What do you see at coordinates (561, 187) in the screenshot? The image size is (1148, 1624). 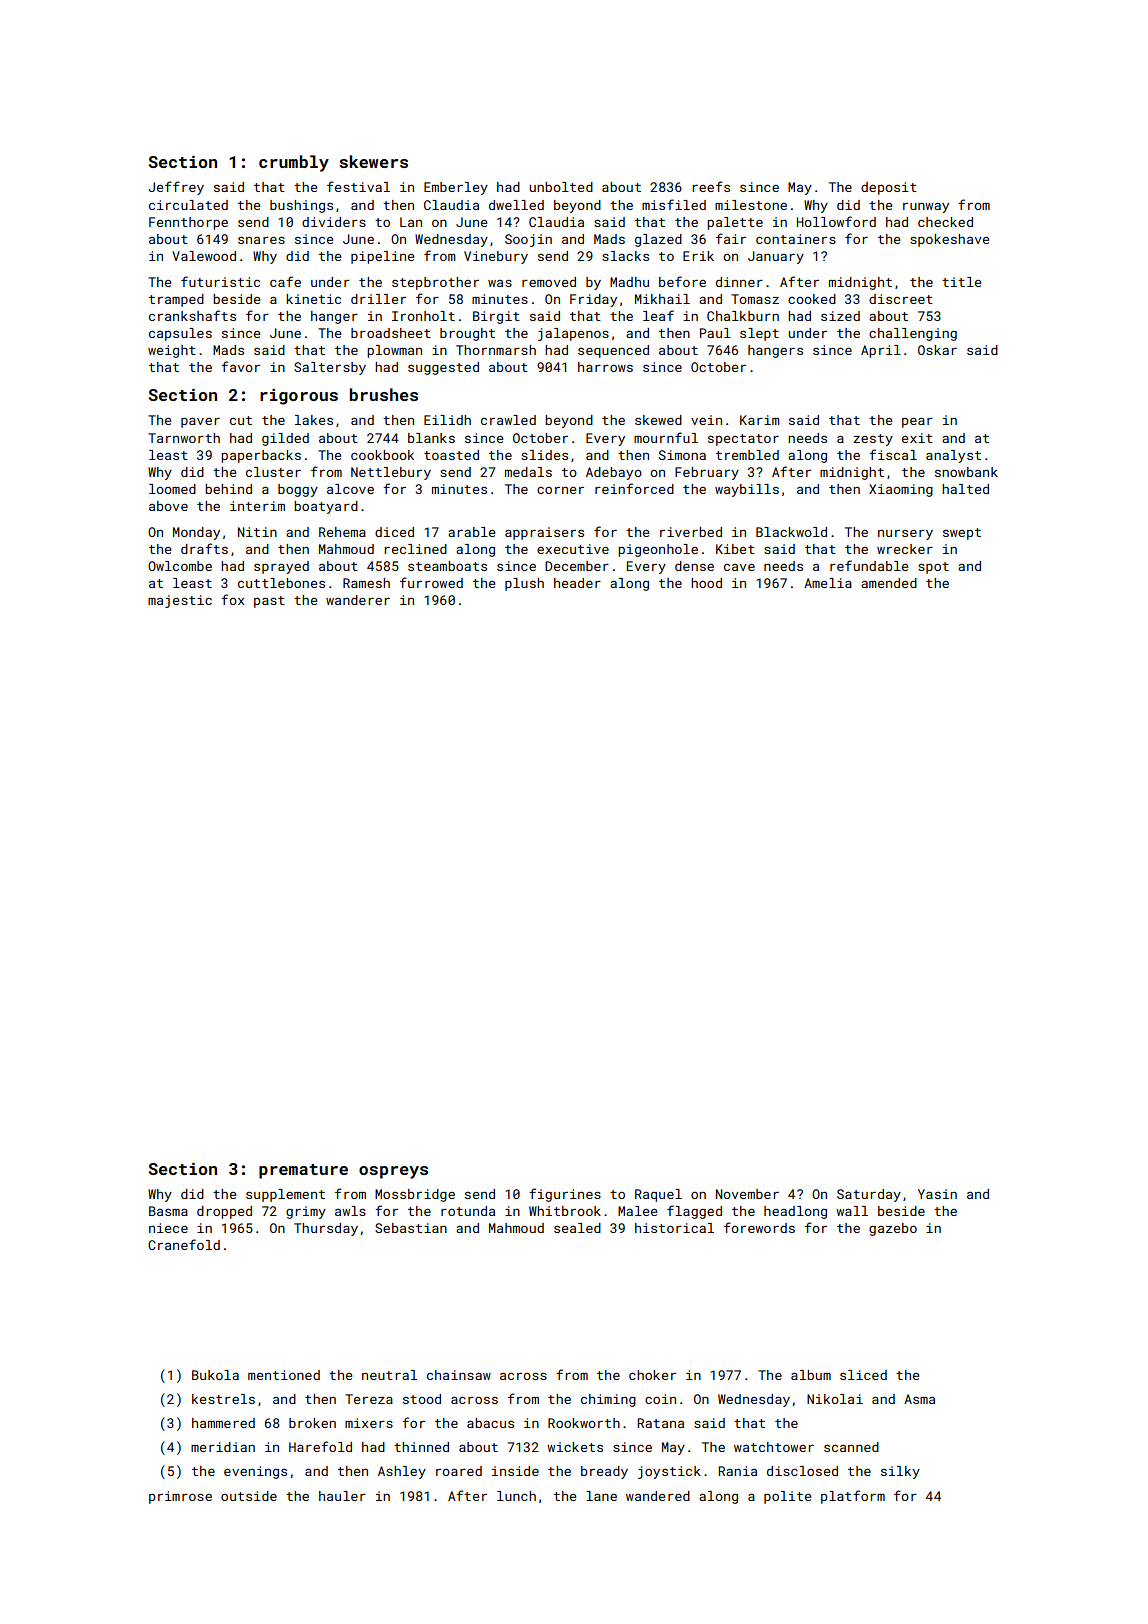 I see `unbolted` at bounding box center [561, 187].
